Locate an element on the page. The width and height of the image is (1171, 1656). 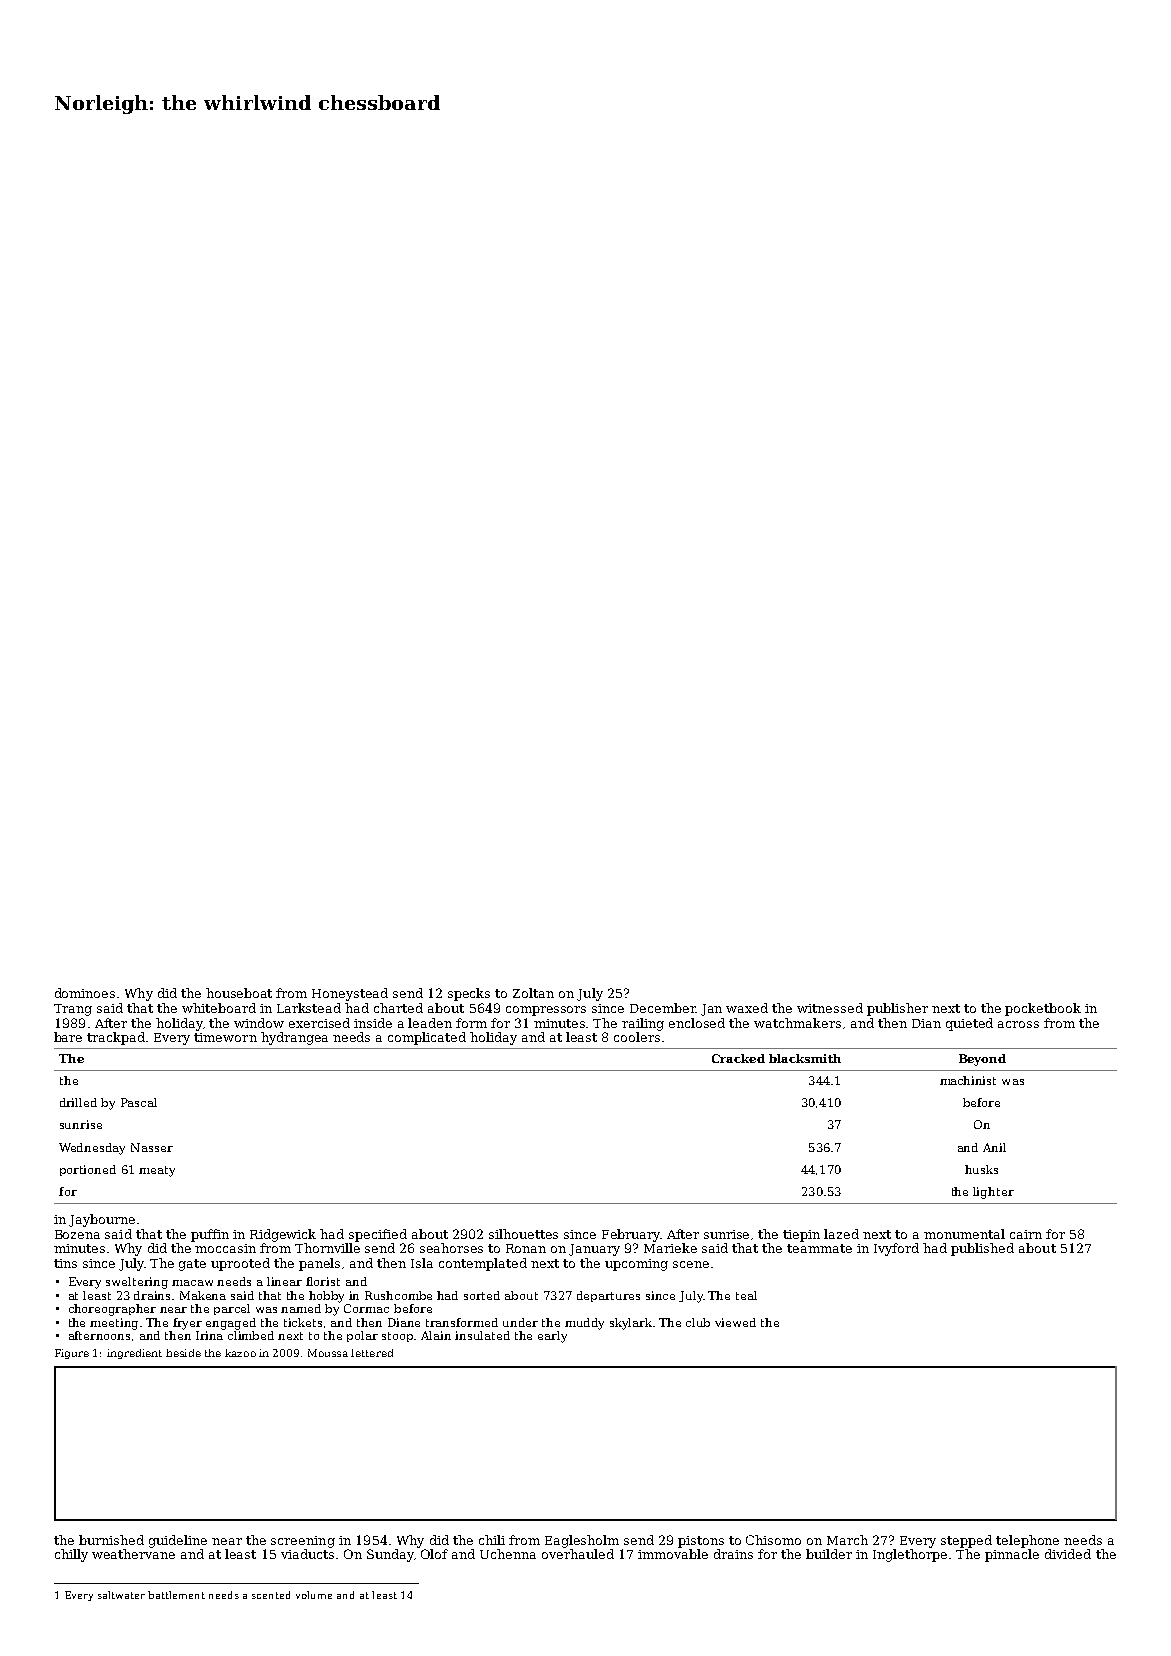
chili is located at coordinates (492, 1540).
